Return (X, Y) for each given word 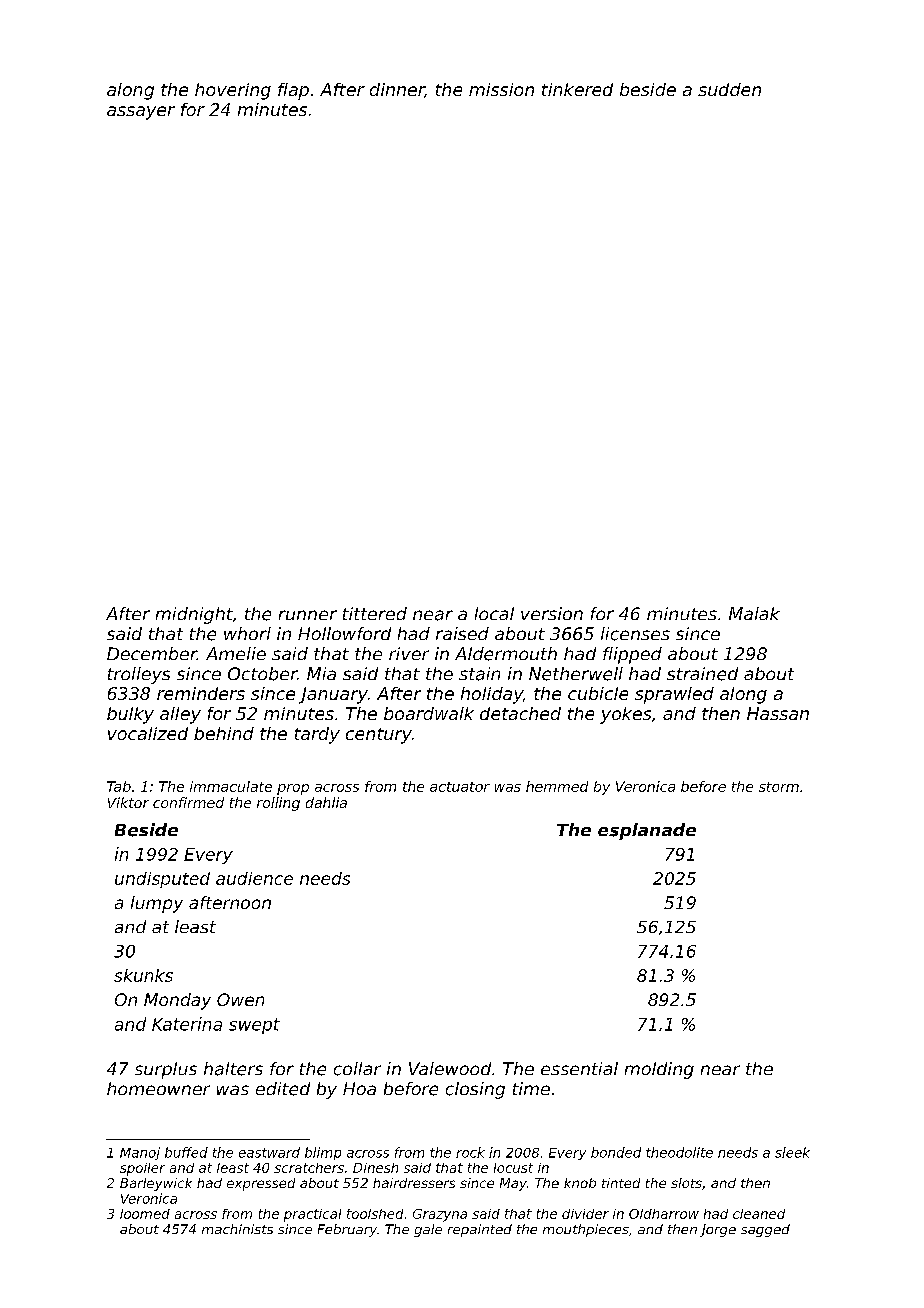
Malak (754, 613)
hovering (233, 91)
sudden (729, 89)
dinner (397, 90)
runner (308, 615)
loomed (145, 1214)
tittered (375, 613)
